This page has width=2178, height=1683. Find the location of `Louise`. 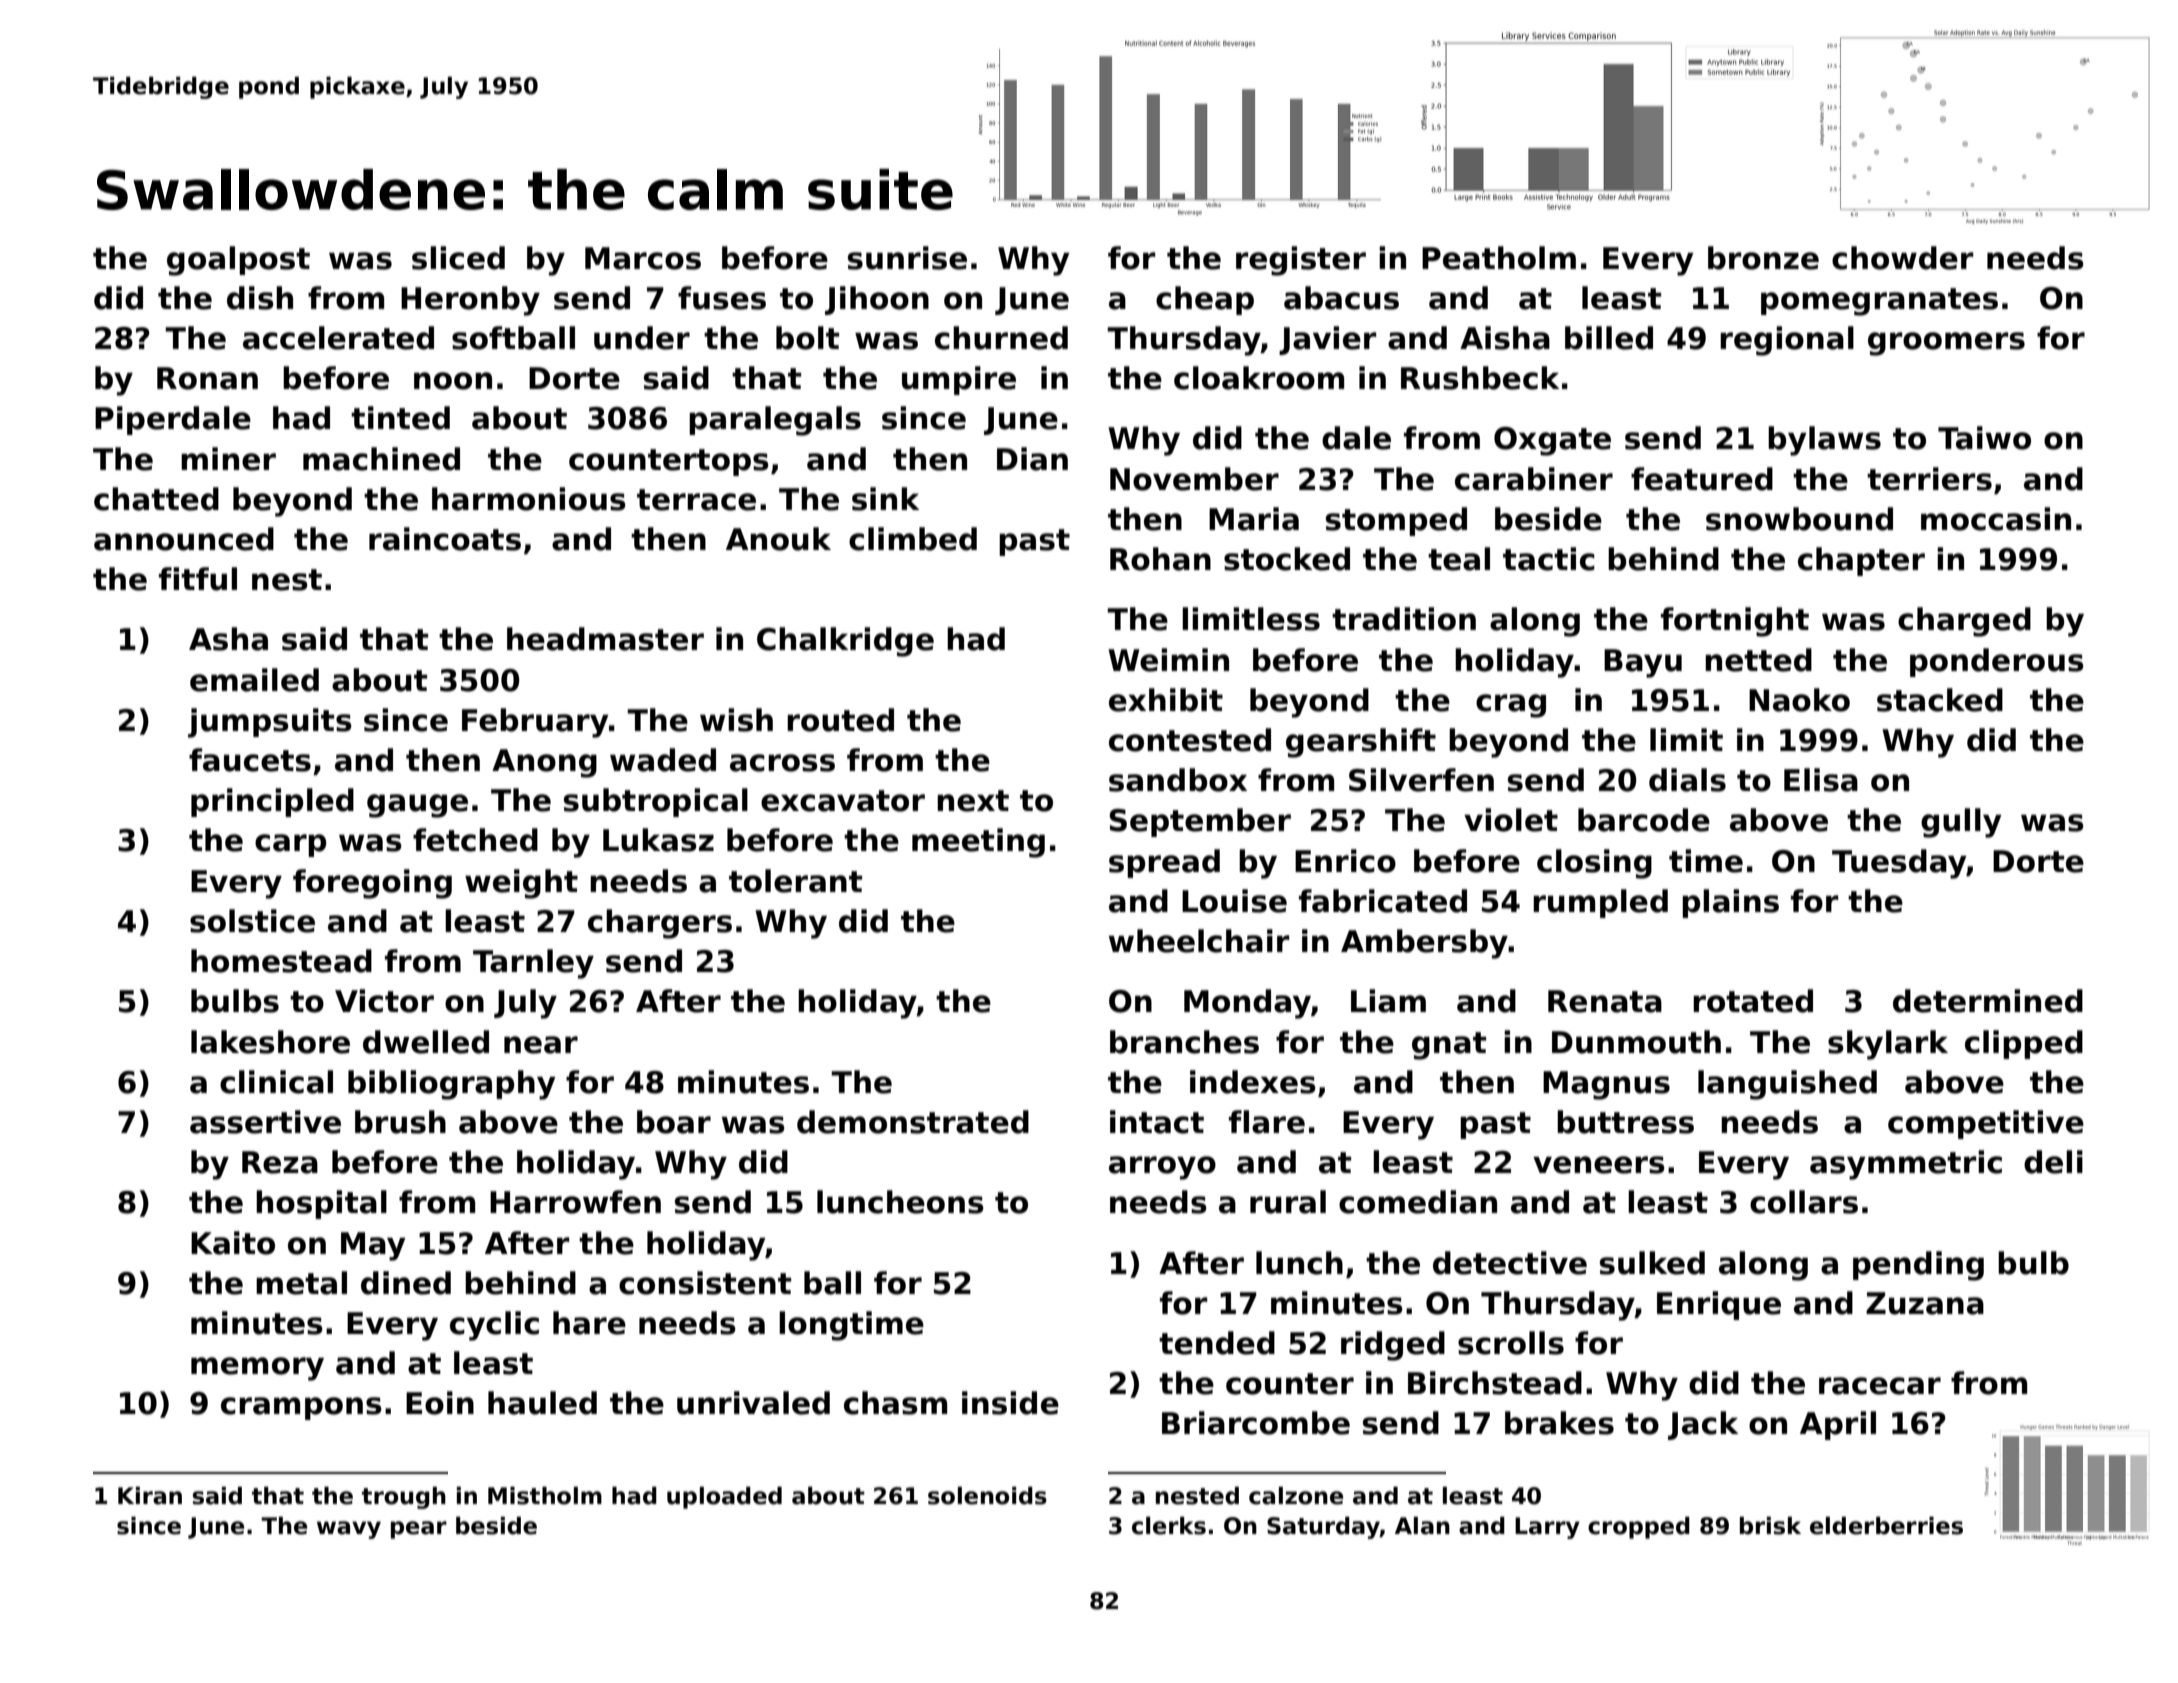

Louise is located at coordinates (1234, 901).
